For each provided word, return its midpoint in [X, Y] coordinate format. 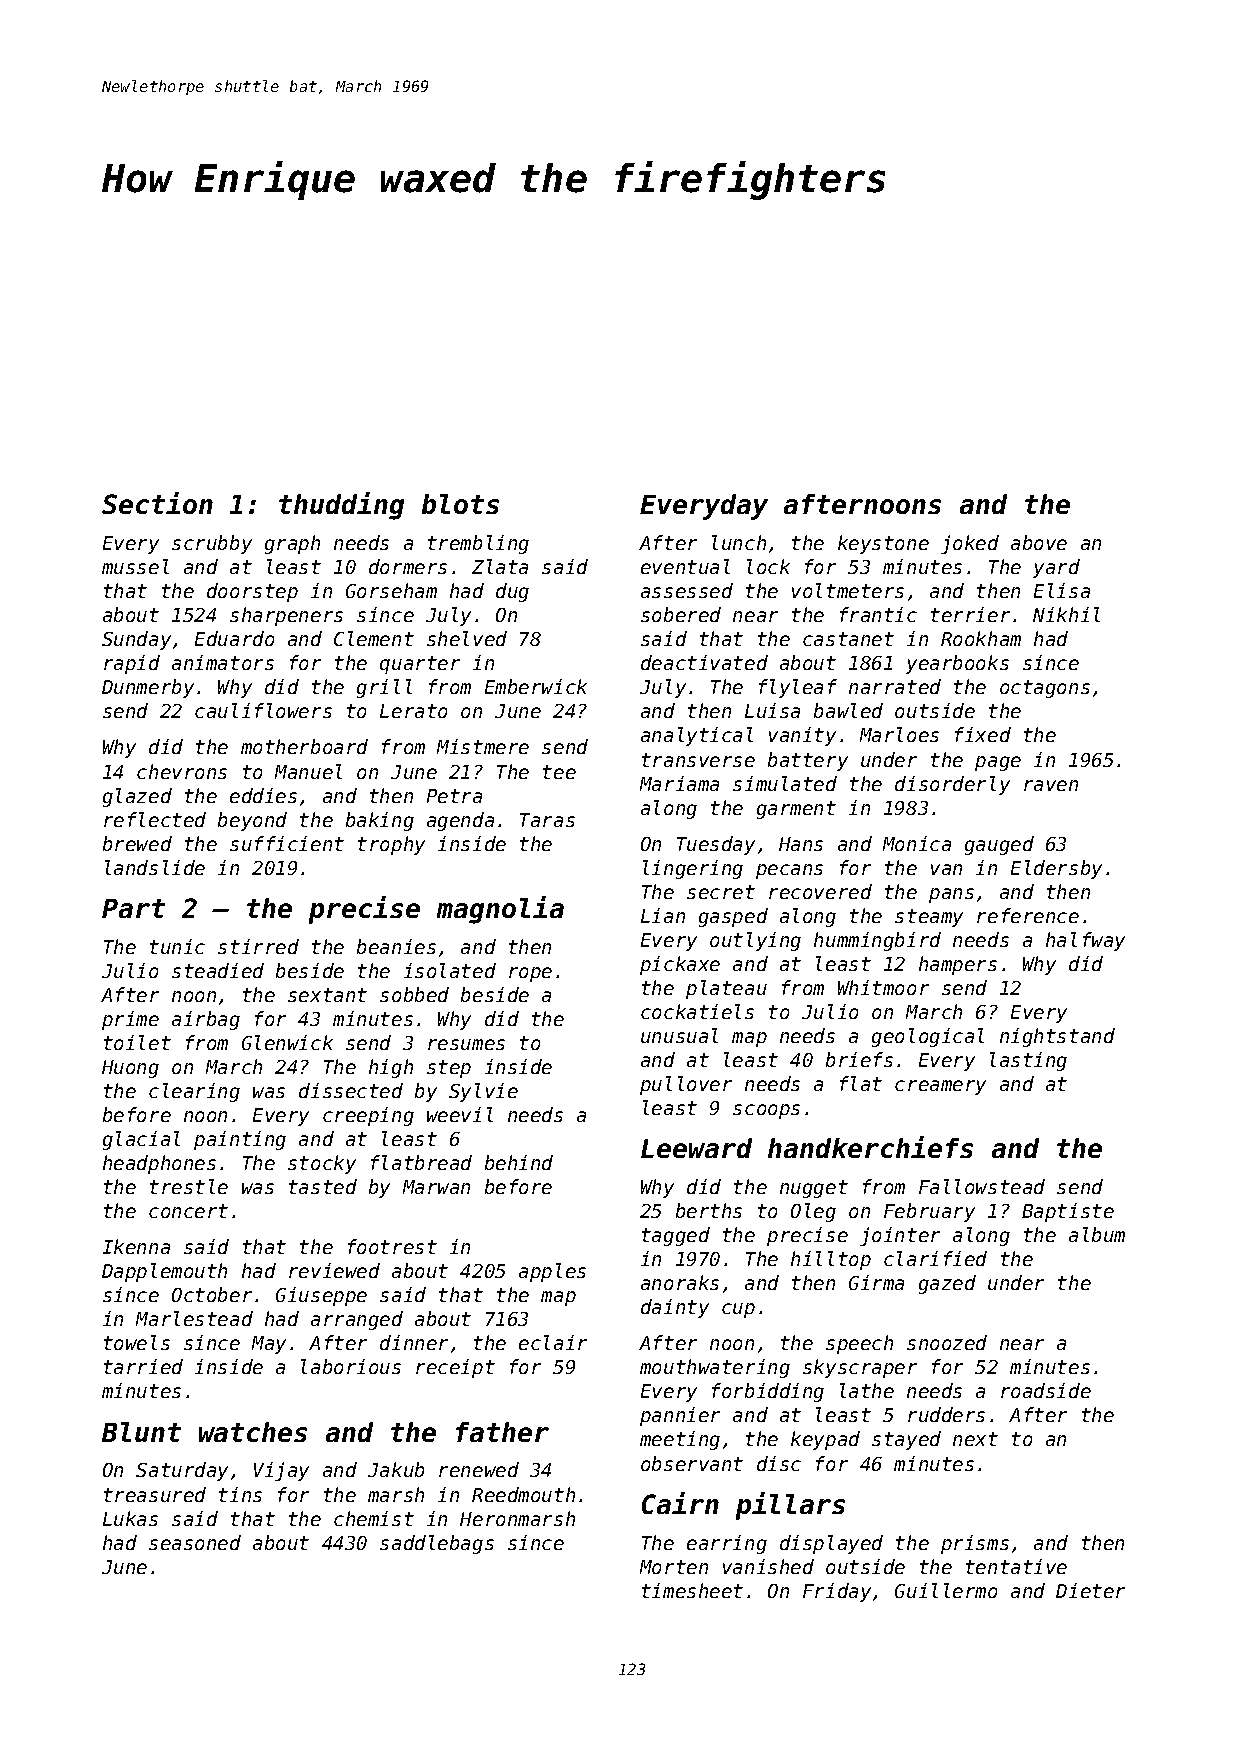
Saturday [182, 1471]
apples [552, 1272]
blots [460, 504]
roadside [1046, 1390]
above [1039, 542]
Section [157, 503]
